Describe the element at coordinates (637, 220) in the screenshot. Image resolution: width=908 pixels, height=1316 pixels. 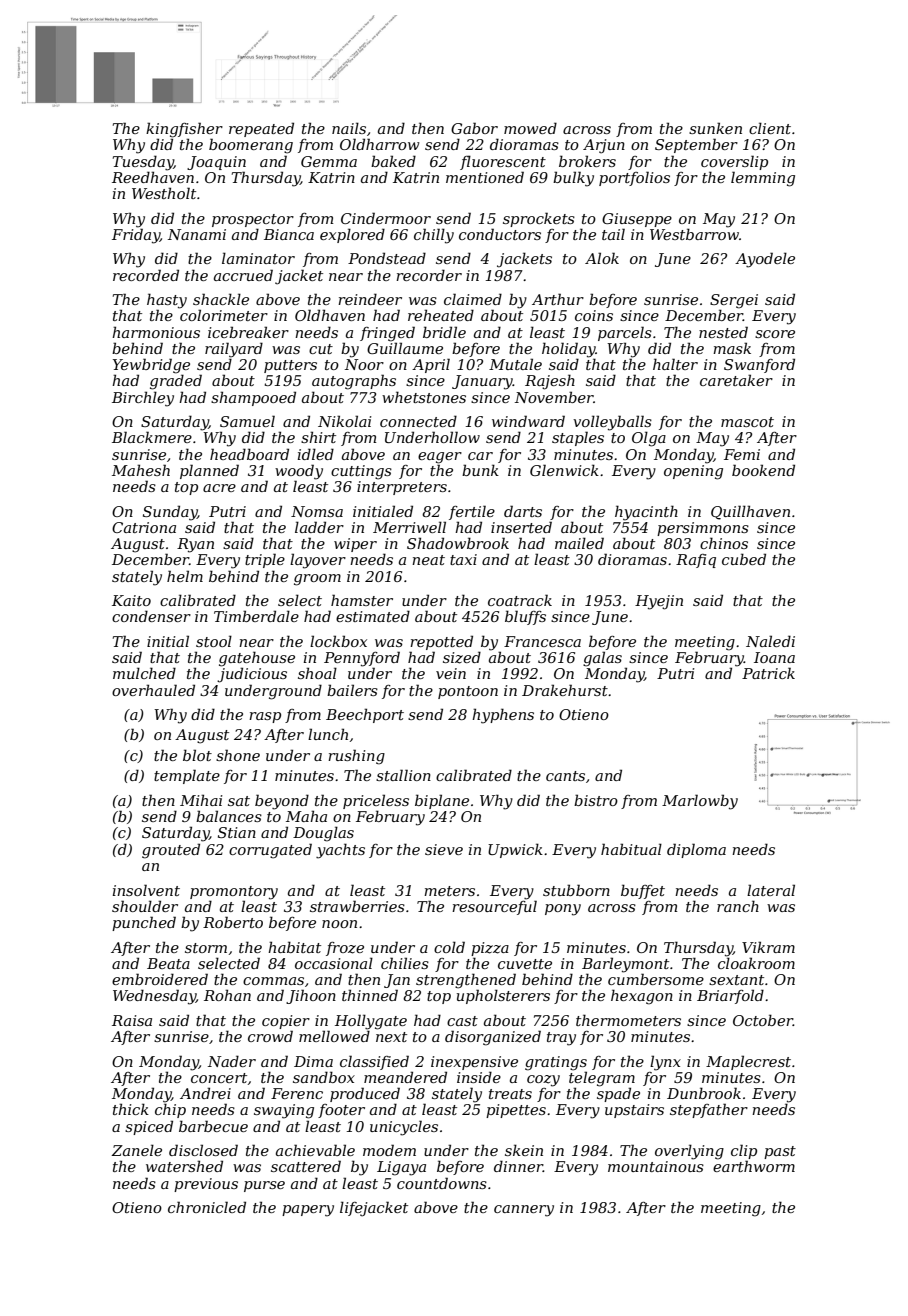
I see `Giuseppe` at that location.
